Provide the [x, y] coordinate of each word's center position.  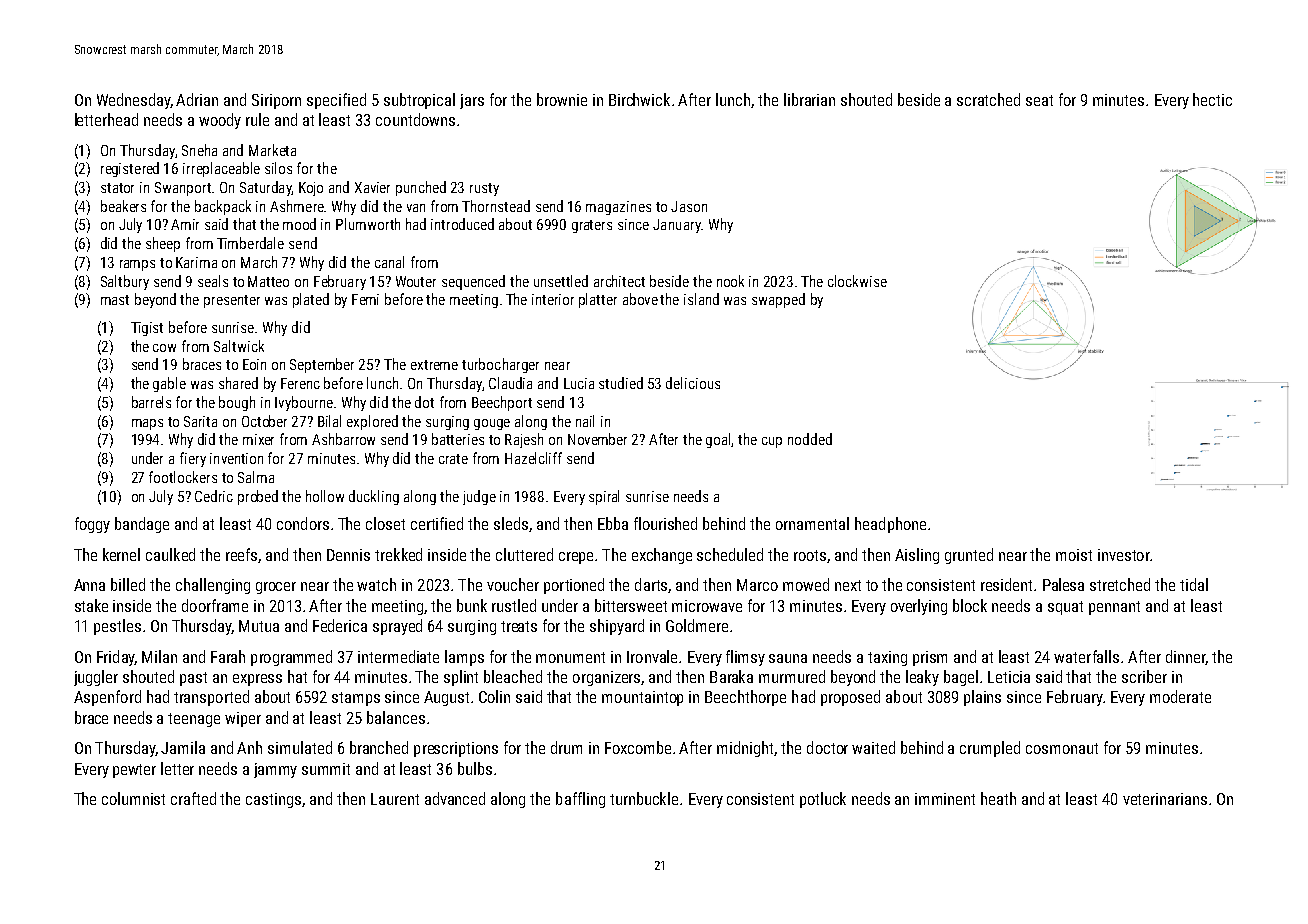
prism [930, 658]
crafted [193, 798]
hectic [1212, 99]
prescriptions [456, 749]
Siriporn [276, 101]
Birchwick [639, 99]
